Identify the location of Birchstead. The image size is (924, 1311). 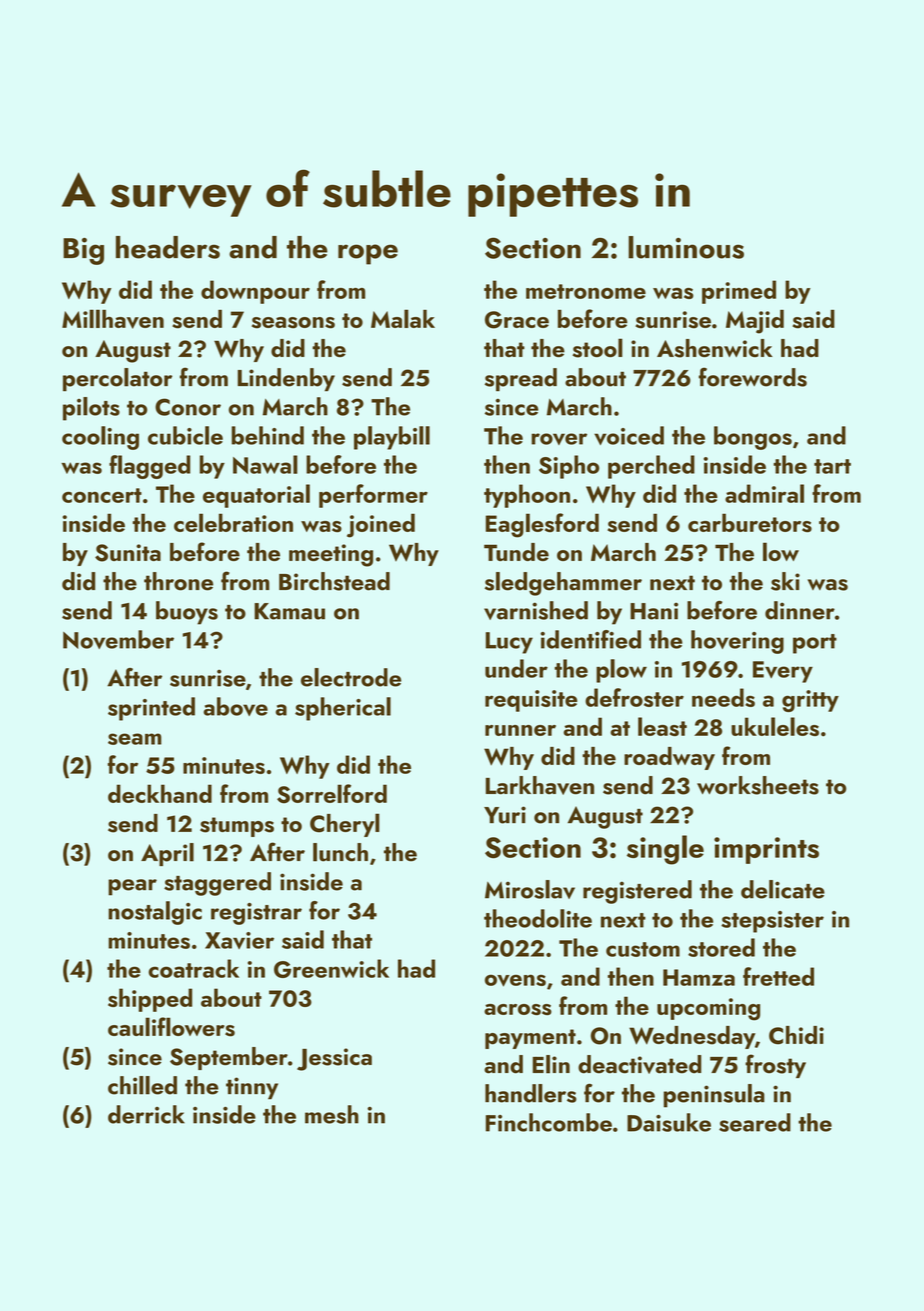
(334, 581).
